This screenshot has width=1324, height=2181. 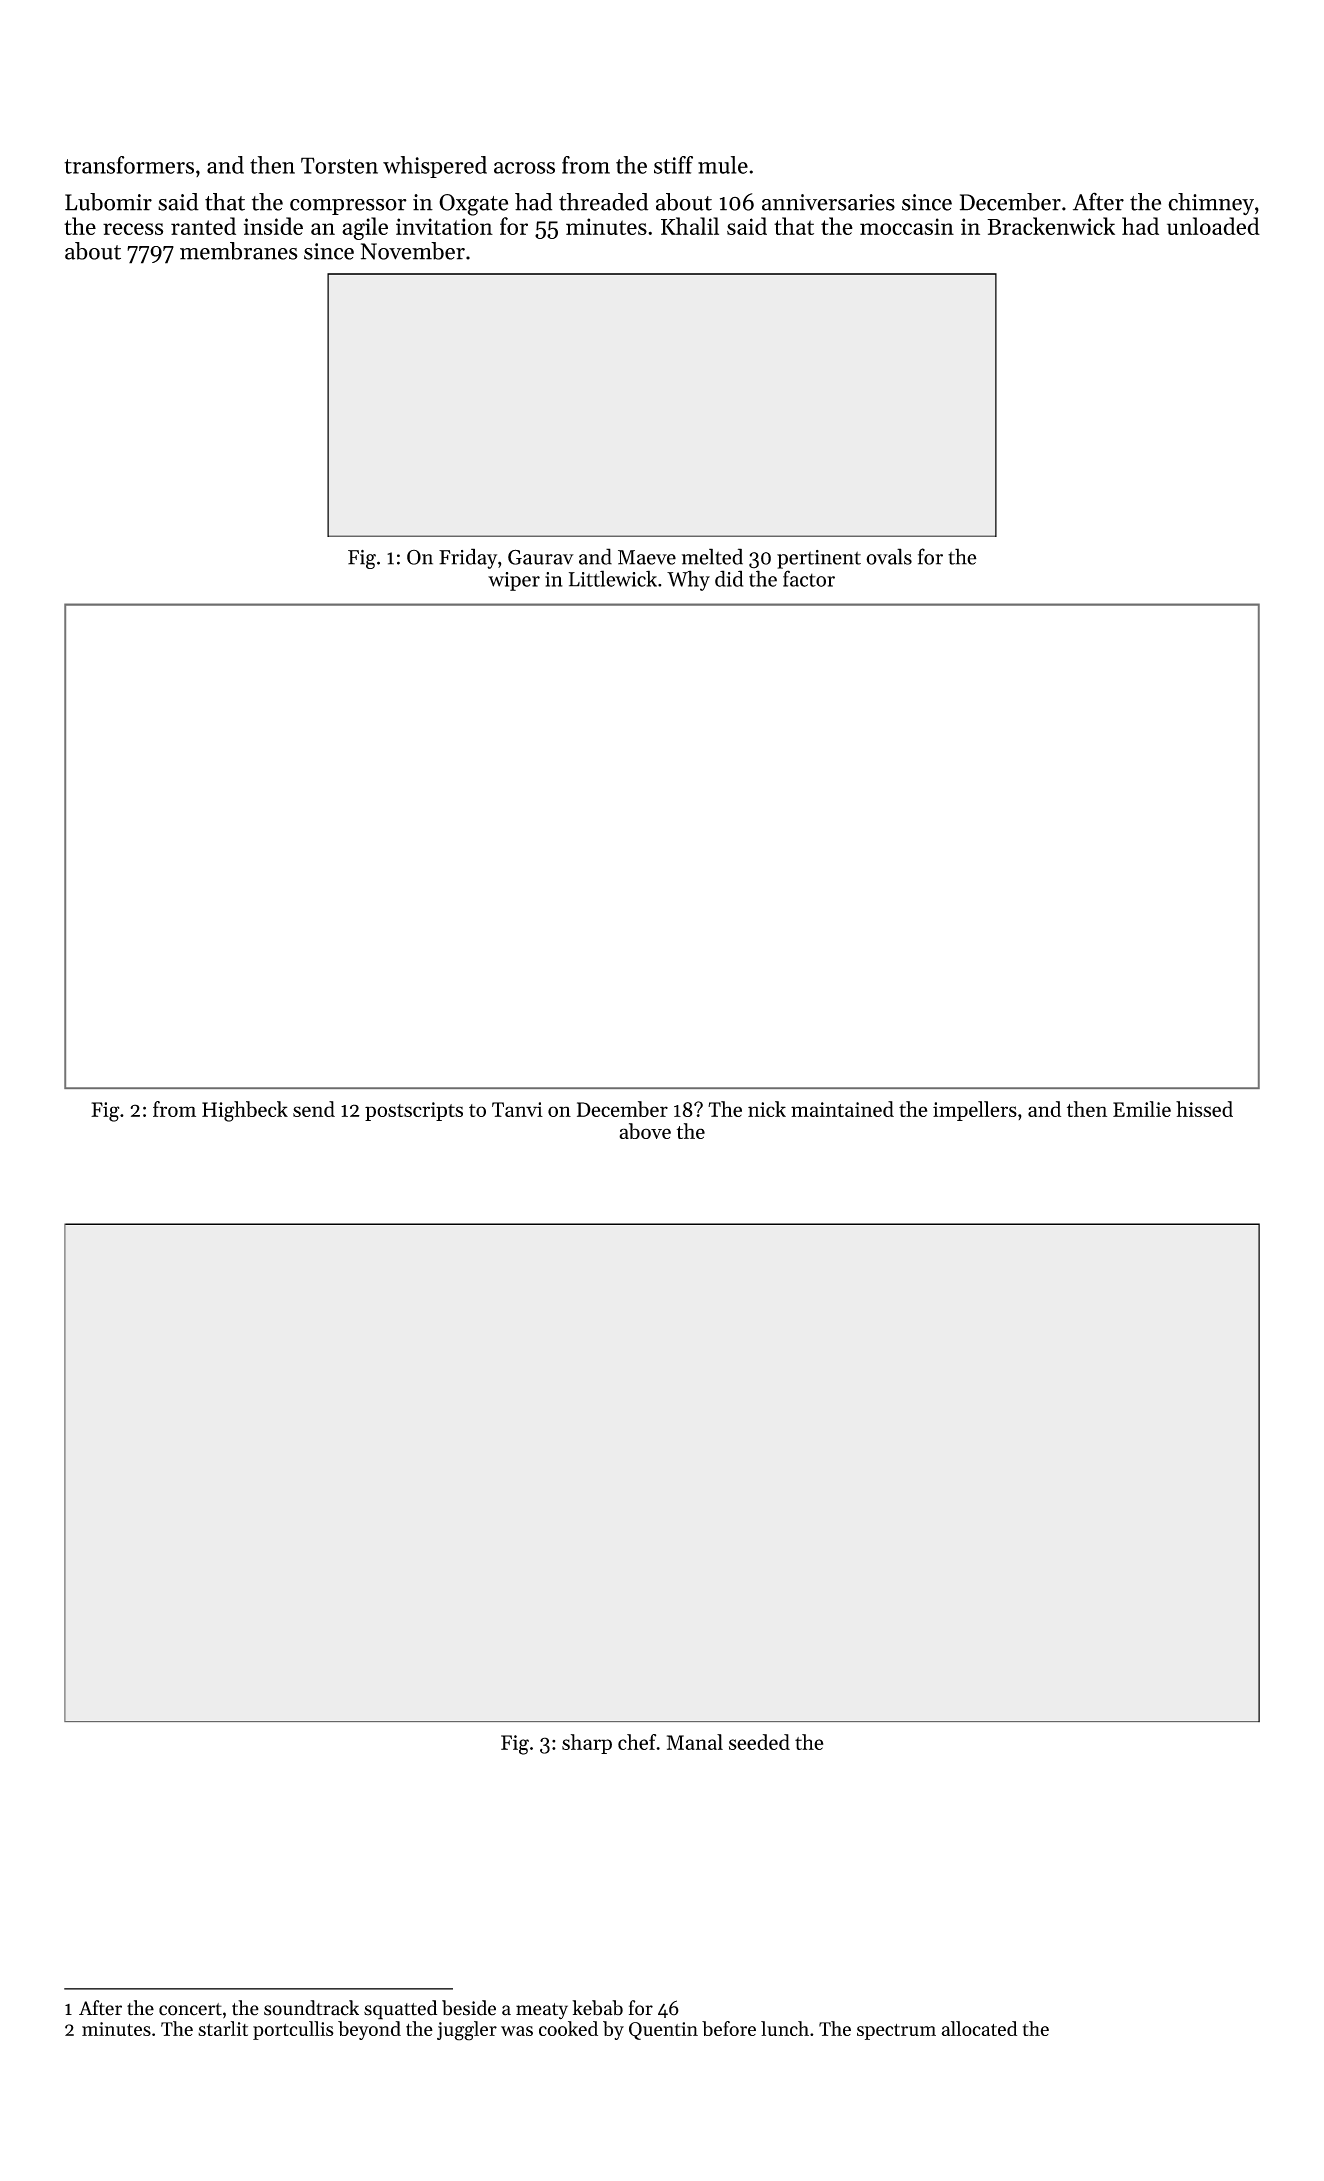 What do you see at coordinates (239, 251) in the screenshot?
I see `membranes` at bounding box center [239, 251].
